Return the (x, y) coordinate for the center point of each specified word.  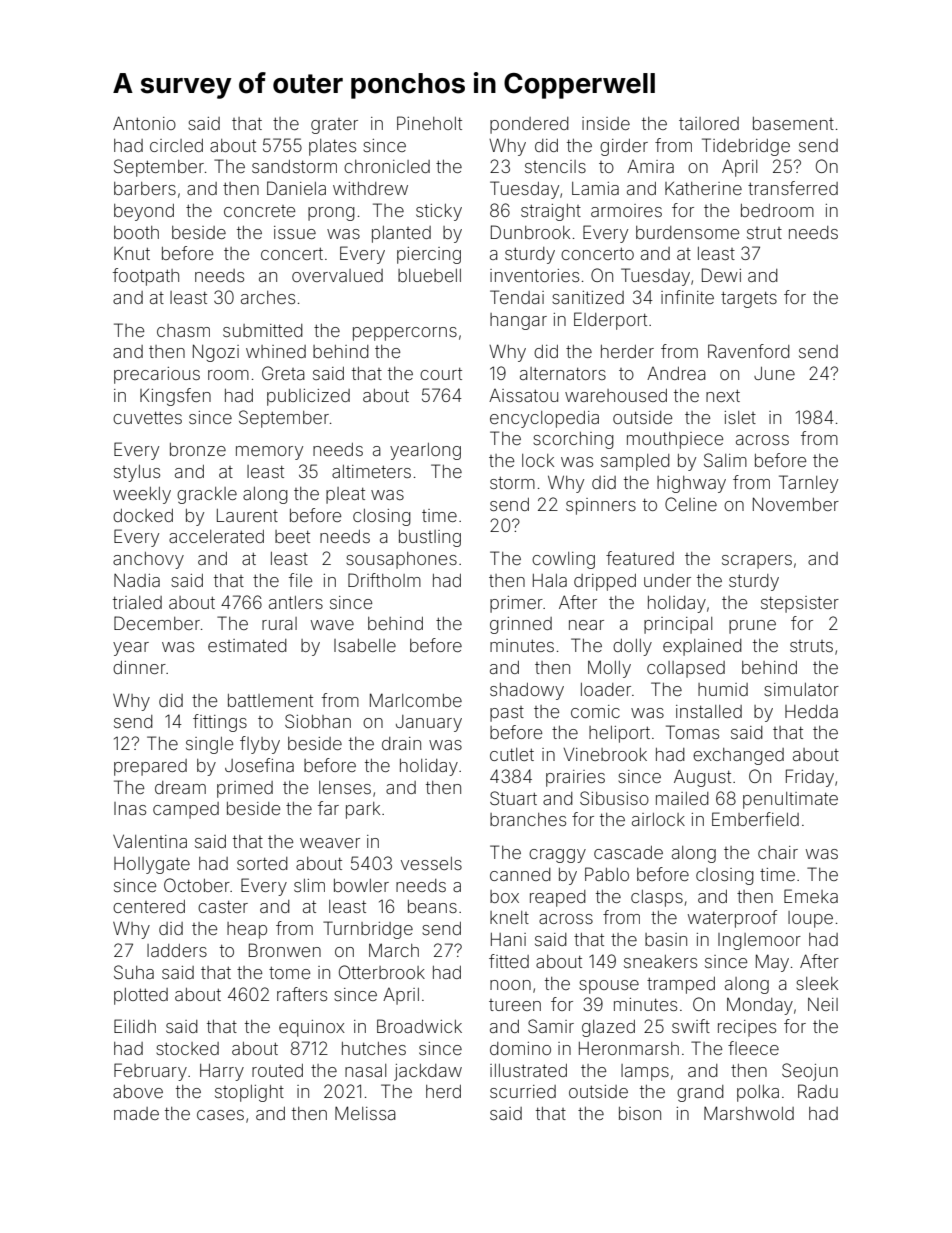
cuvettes (147, 418)
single (209, 745)
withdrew (370, 188)
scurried (523, 1091)
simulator (801, 689)
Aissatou (523, 395)
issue (295, 232)
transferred (793, 188)
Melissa (365, 1113)
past (507, 714)
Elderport (610, 321)
